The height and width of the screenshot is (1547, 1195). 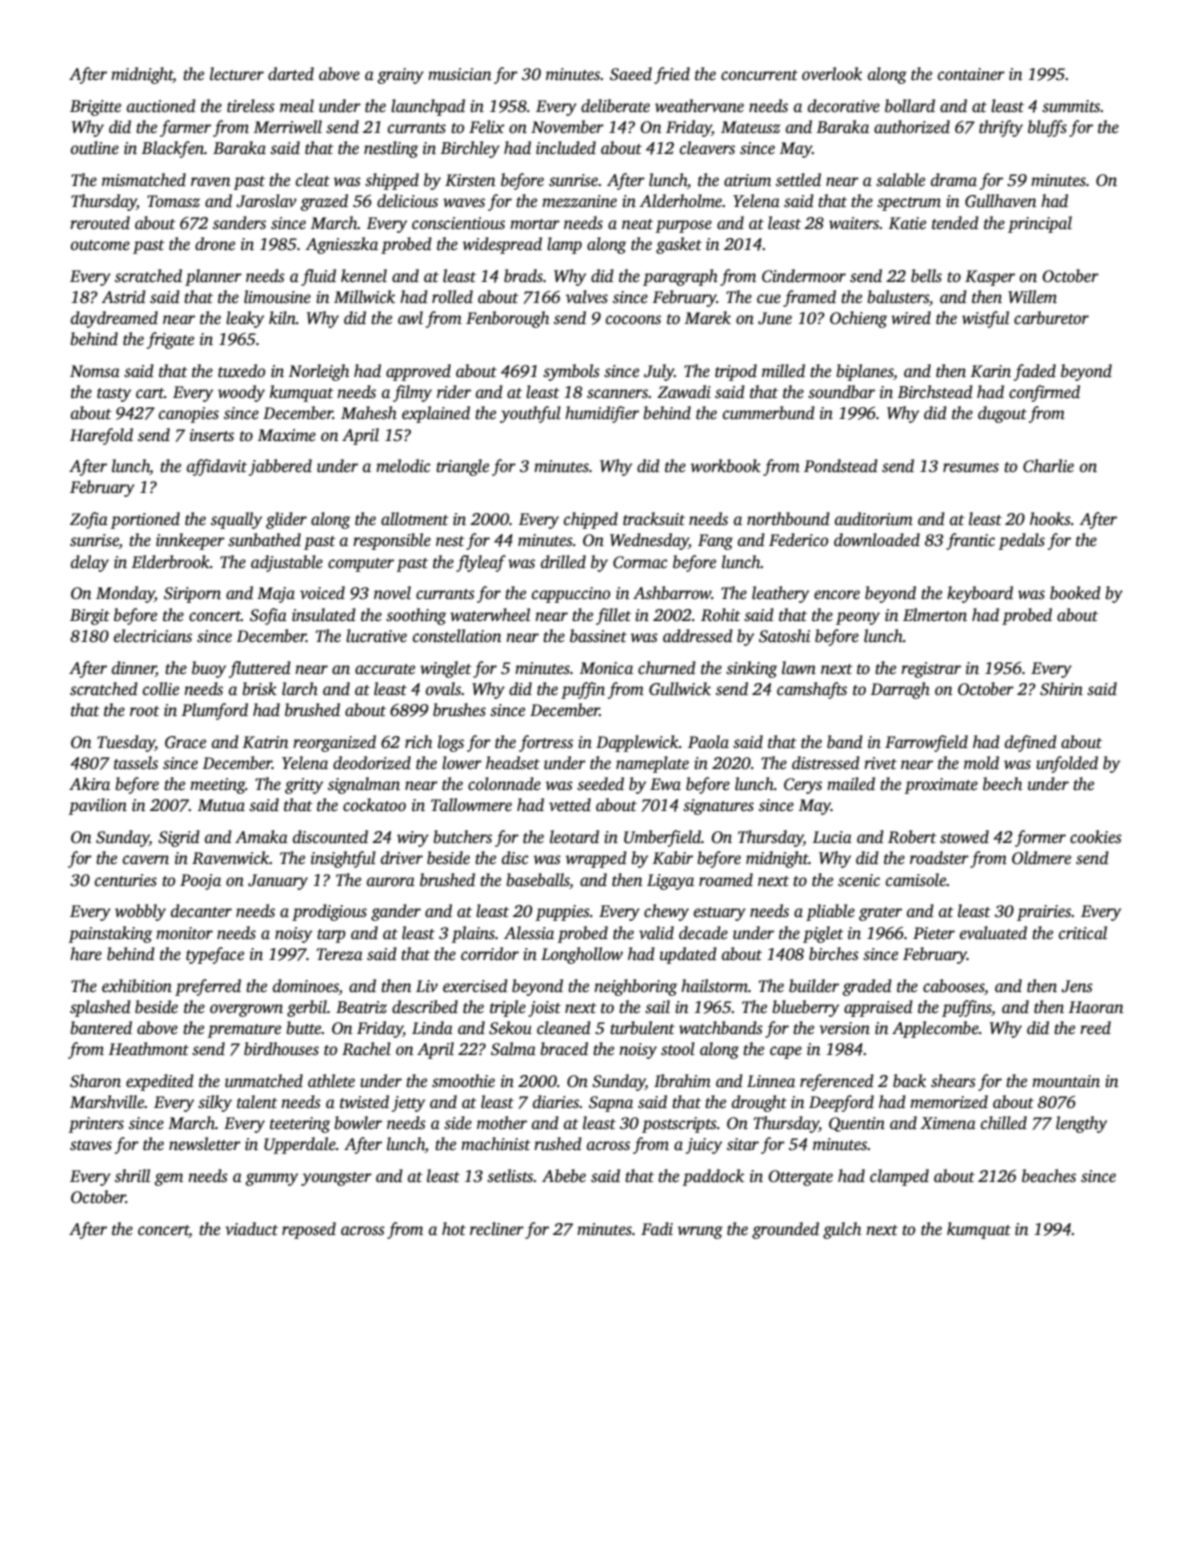 What do you see at coordinates (1044, 393) in the screenshot?
I see `confirmed` at bounding box center [1044, 393].
